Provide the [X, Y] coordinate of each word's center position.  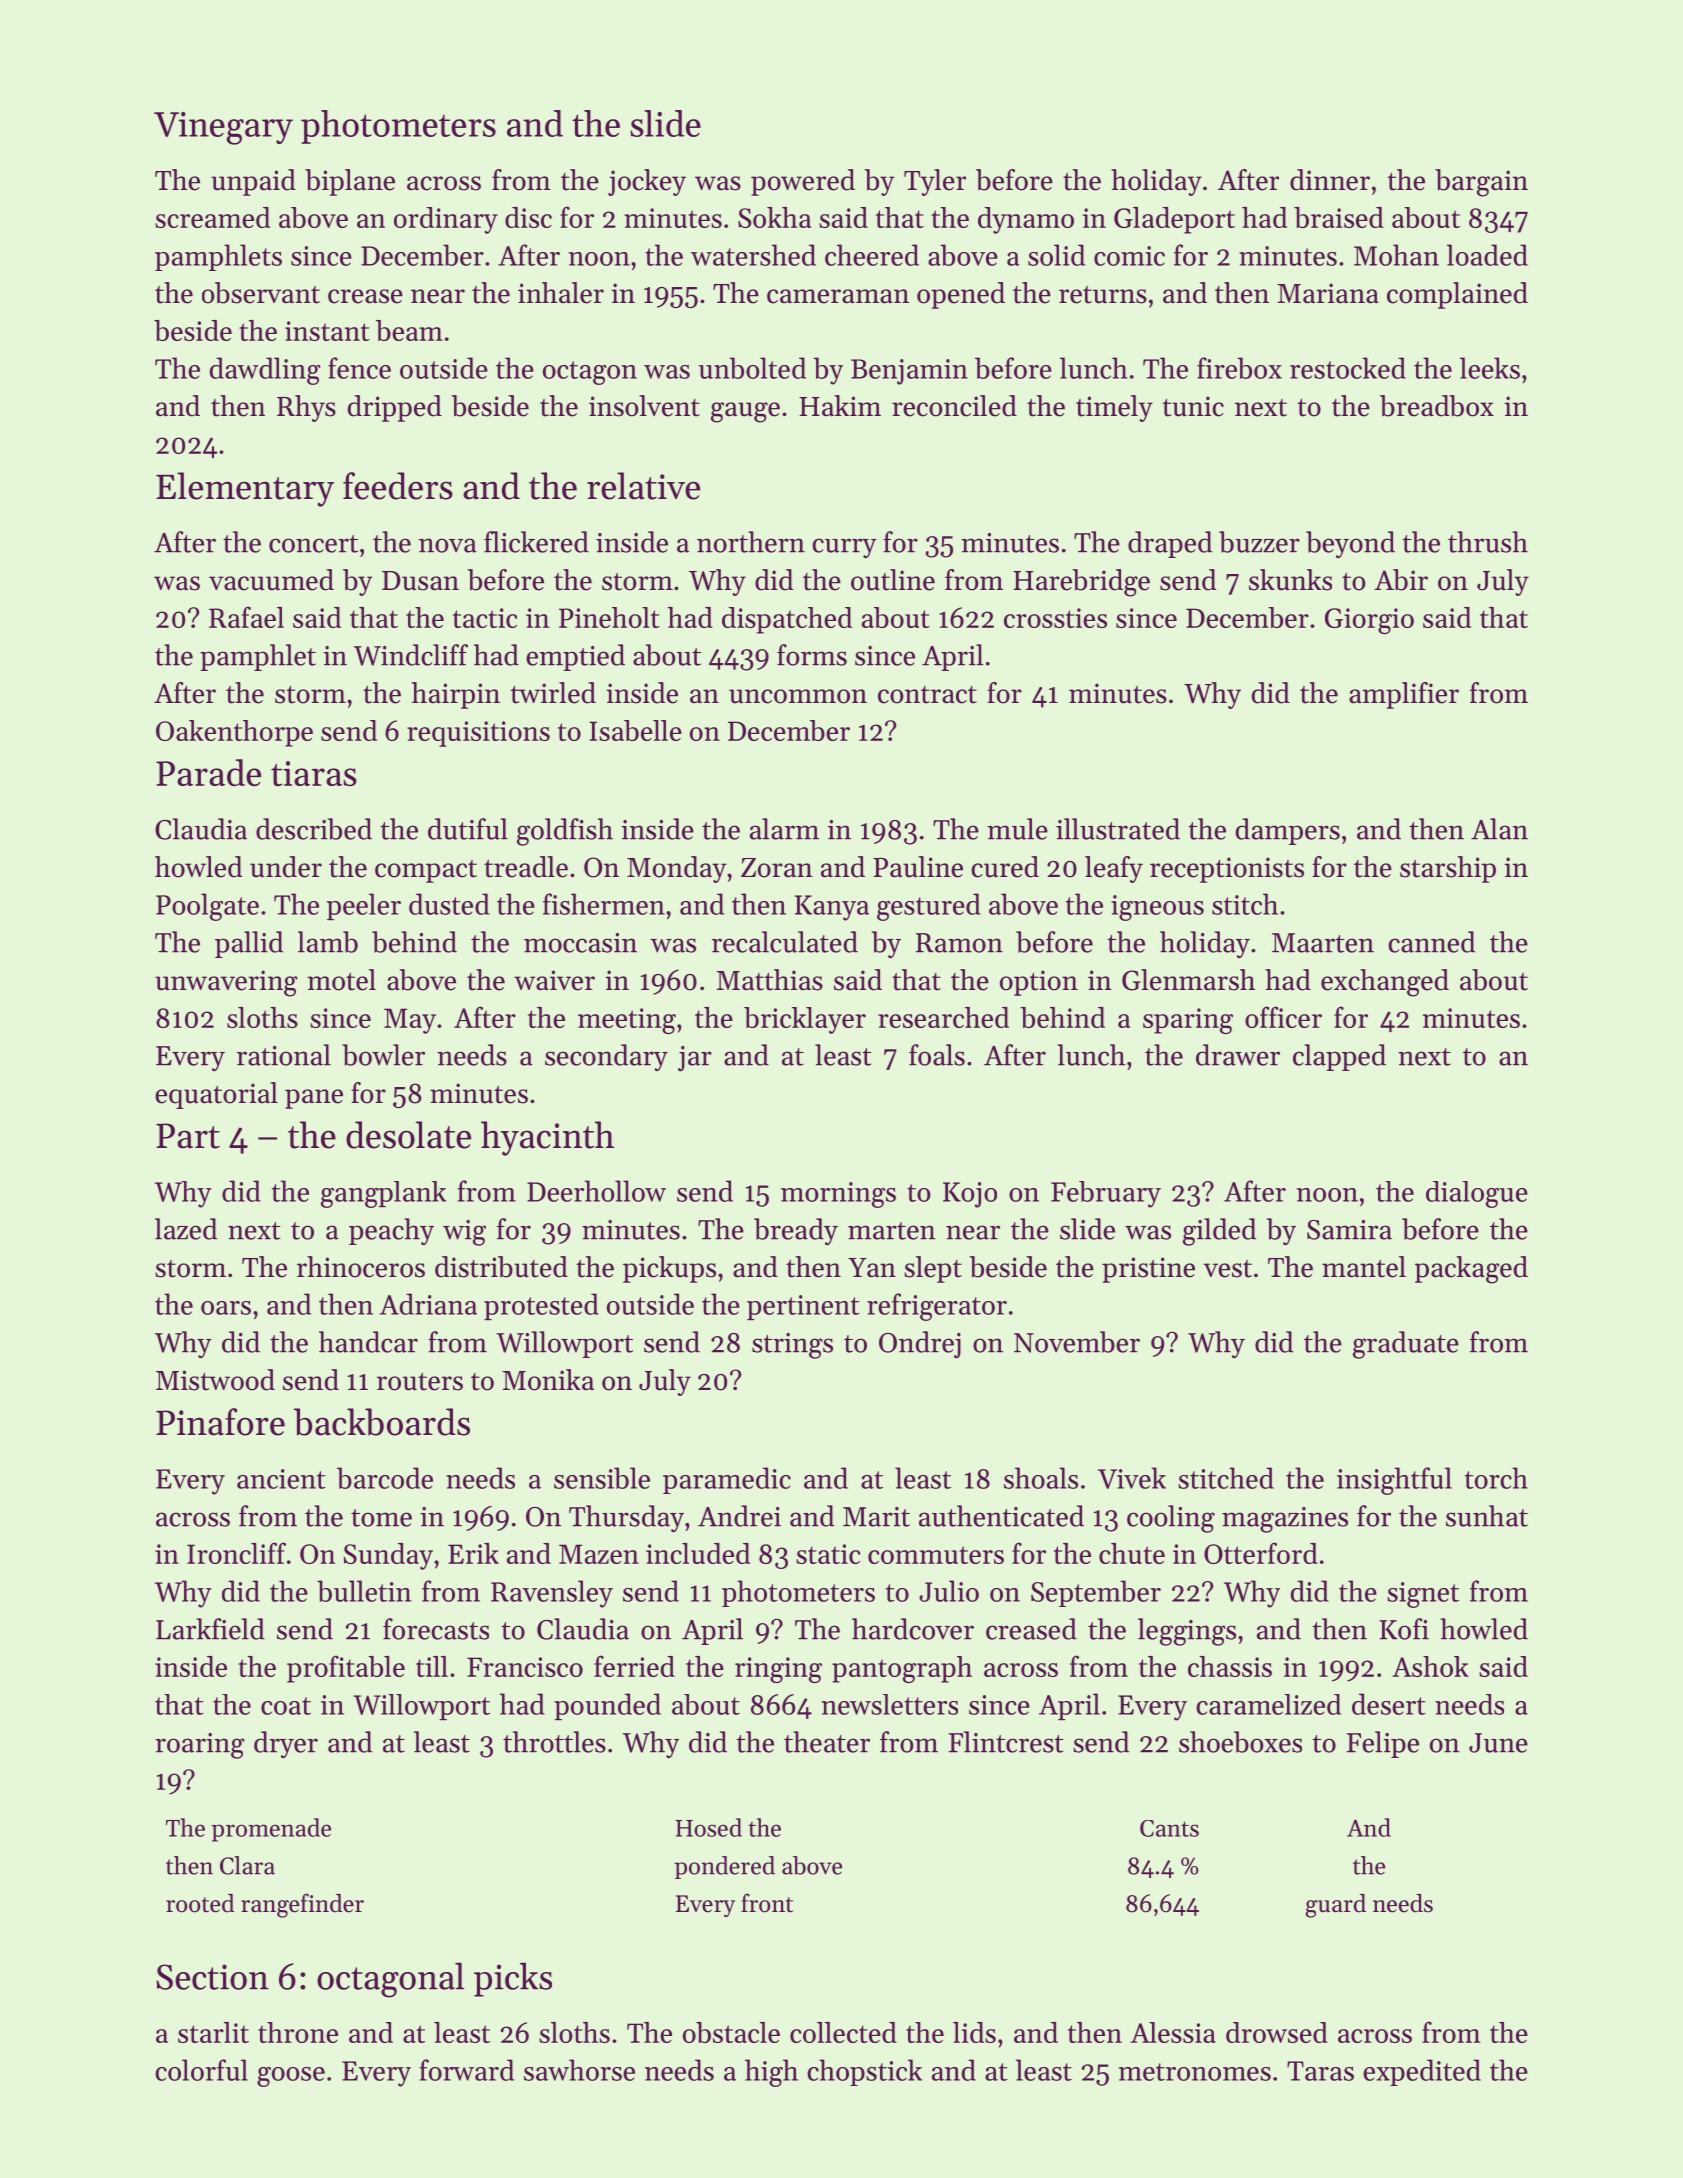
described [314, 829]
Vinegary [223, 128]
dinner [1330, 180]
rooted [200, 1903]
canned [1431, 942]
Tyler [935, 182]
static [828, 1554]
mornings [838, 1195]
